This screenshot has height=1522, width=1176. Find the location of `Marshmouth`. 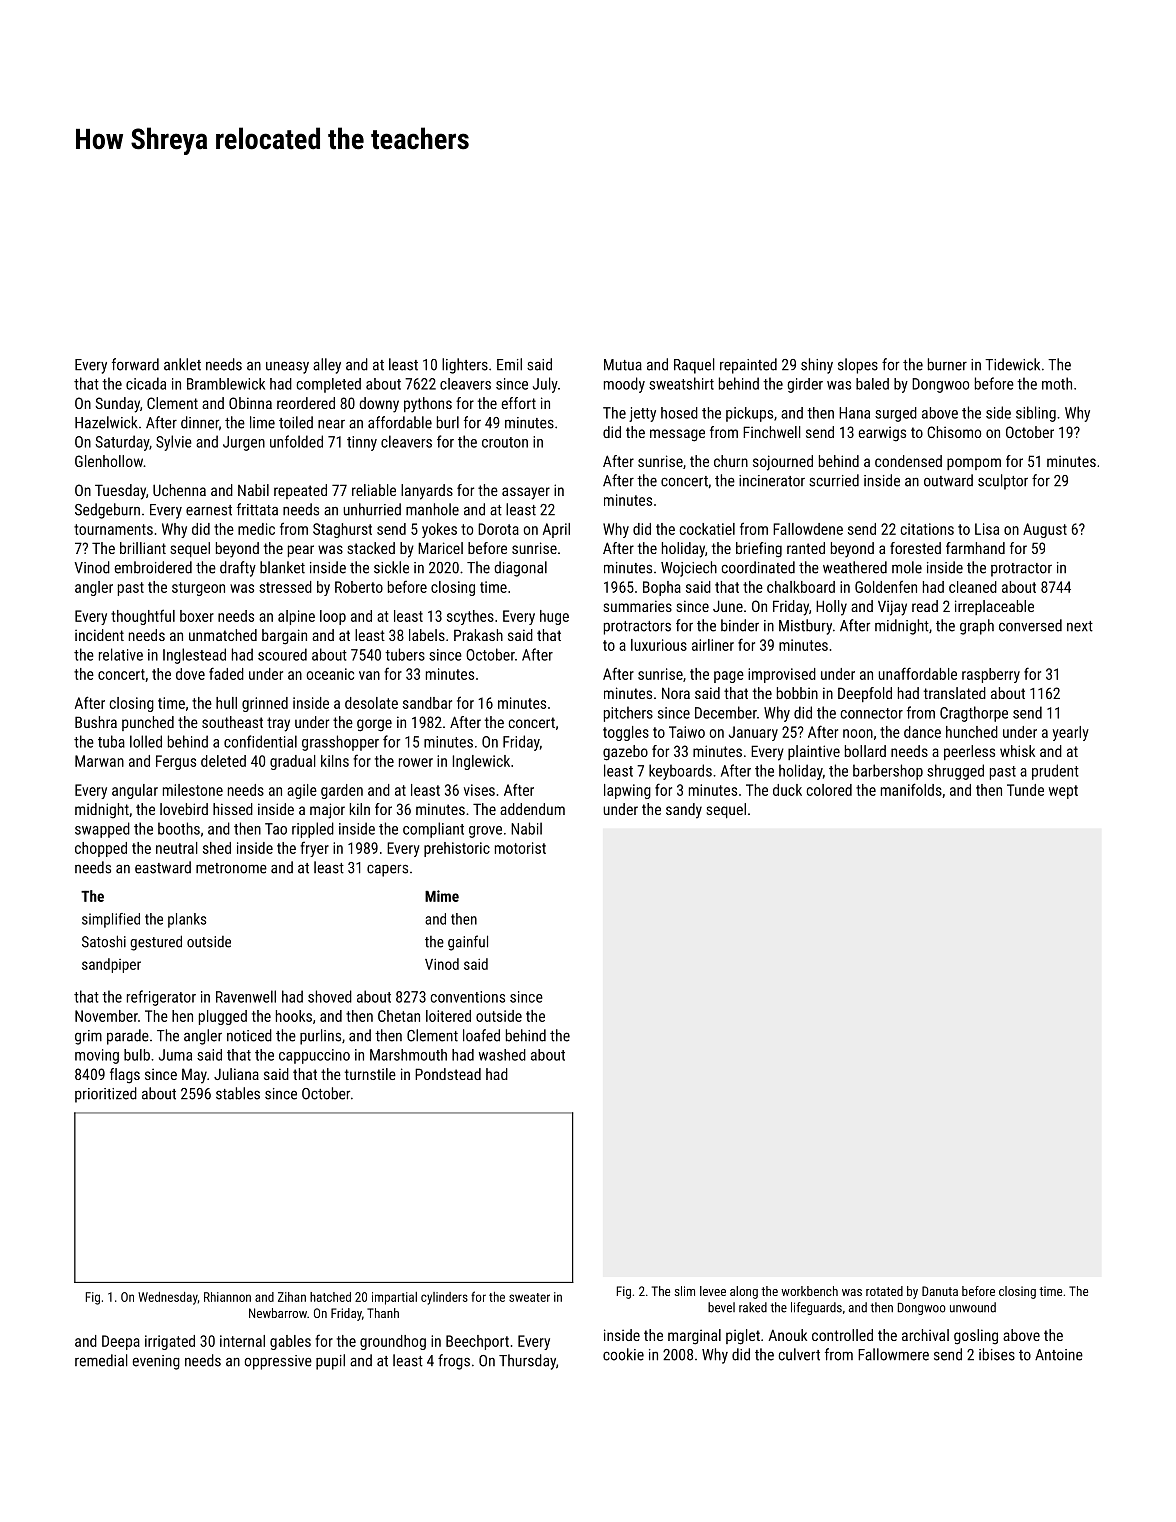

Marshmouth is located at coordinates (408, 1055).
